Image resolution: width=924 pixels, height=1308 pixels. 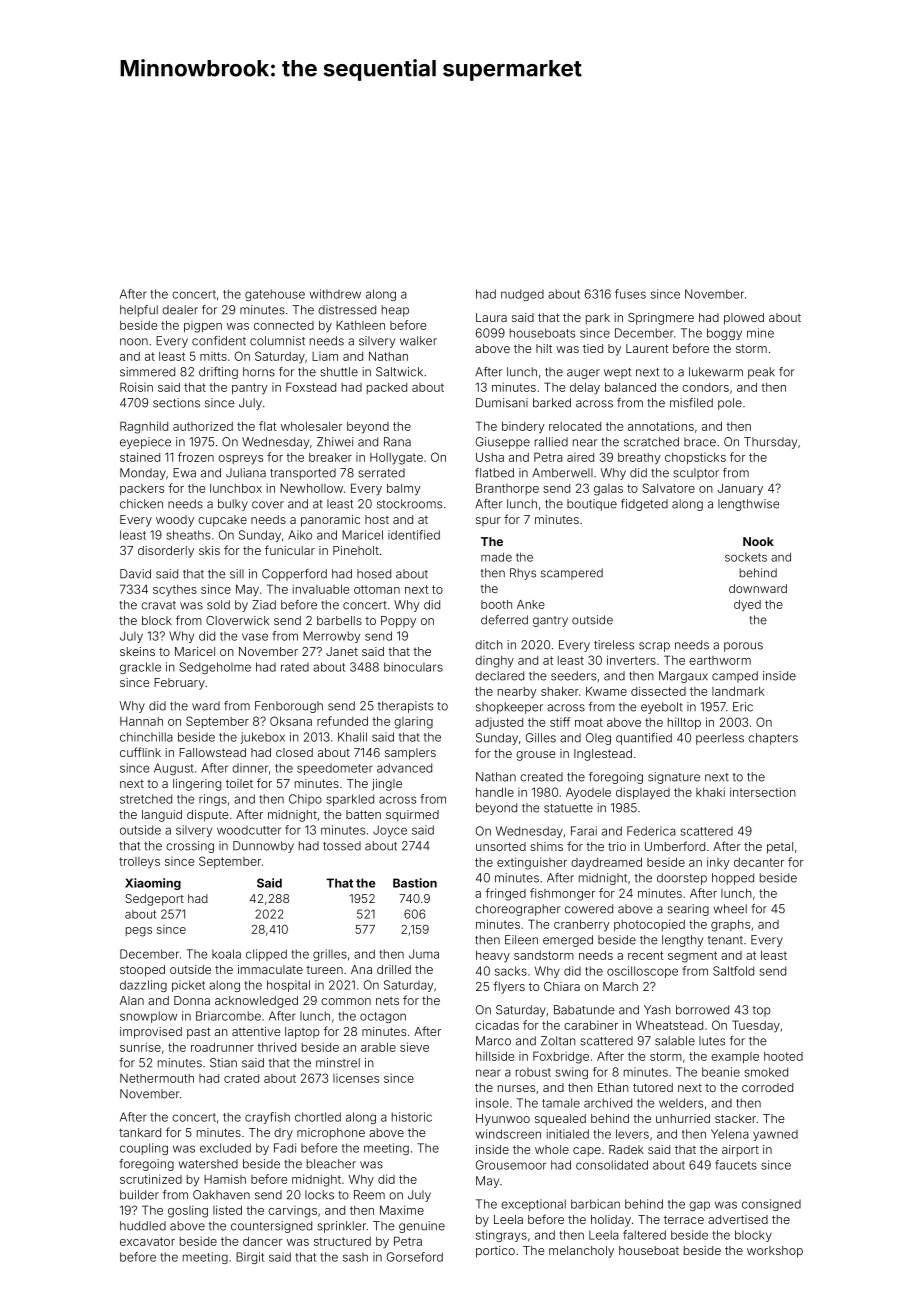 What do you see at coordinates (342, 1241) in the document?
I see `structured` at bounding box center [342, 1241].
